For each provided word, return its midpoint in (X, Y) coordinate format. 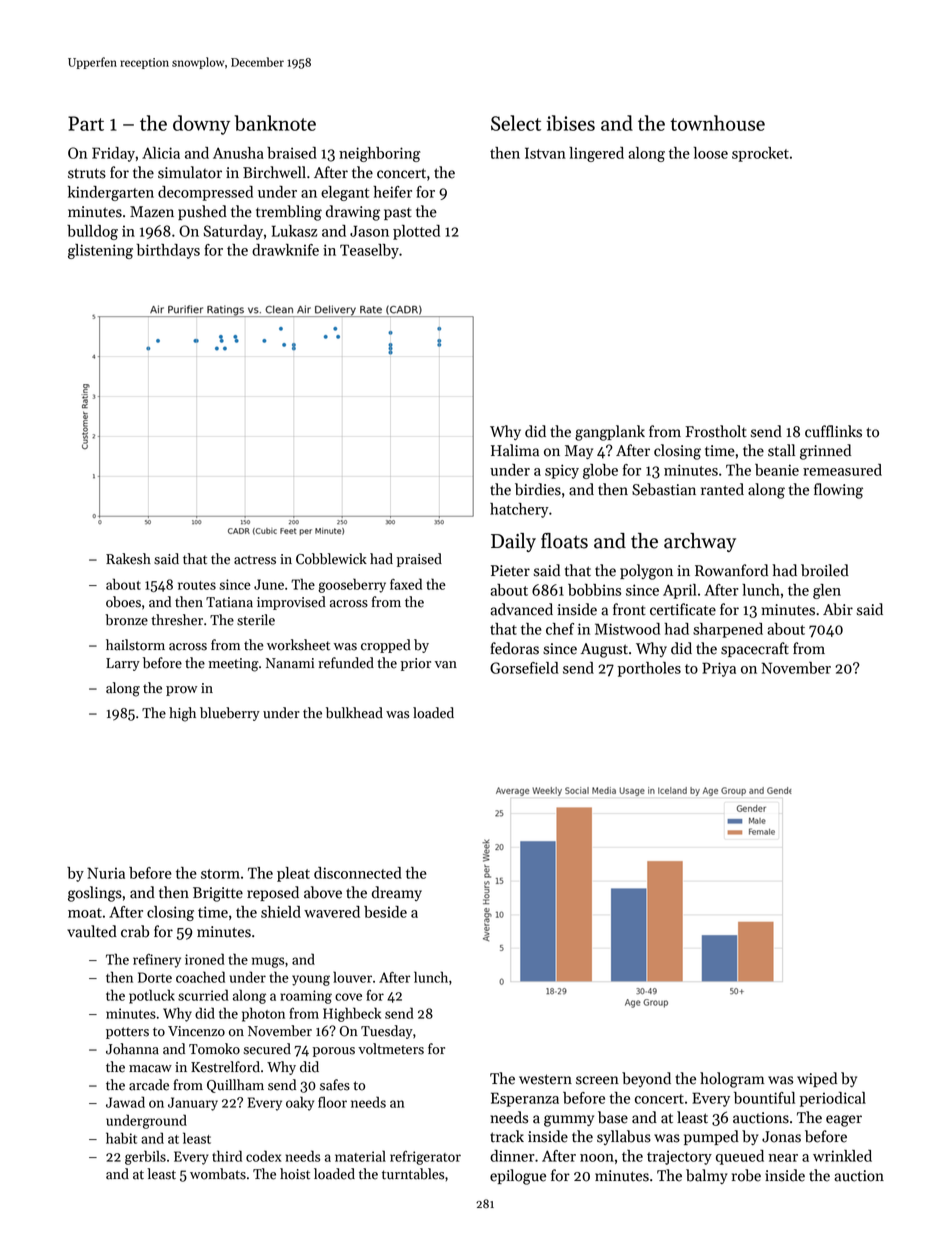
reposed (273, 893)
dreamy (397, 893)
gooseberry (352, 585)
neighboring (380, 154)
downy (201, 125)
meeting (233, 665)
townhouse (717, 123)
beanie (777, 470)
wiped (817, 1079)
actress (255, 560)
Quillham (235, 1086)
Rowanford (731, 570)
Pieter (510, 571)
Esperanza (525, 1099)
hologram (732, 1080)
